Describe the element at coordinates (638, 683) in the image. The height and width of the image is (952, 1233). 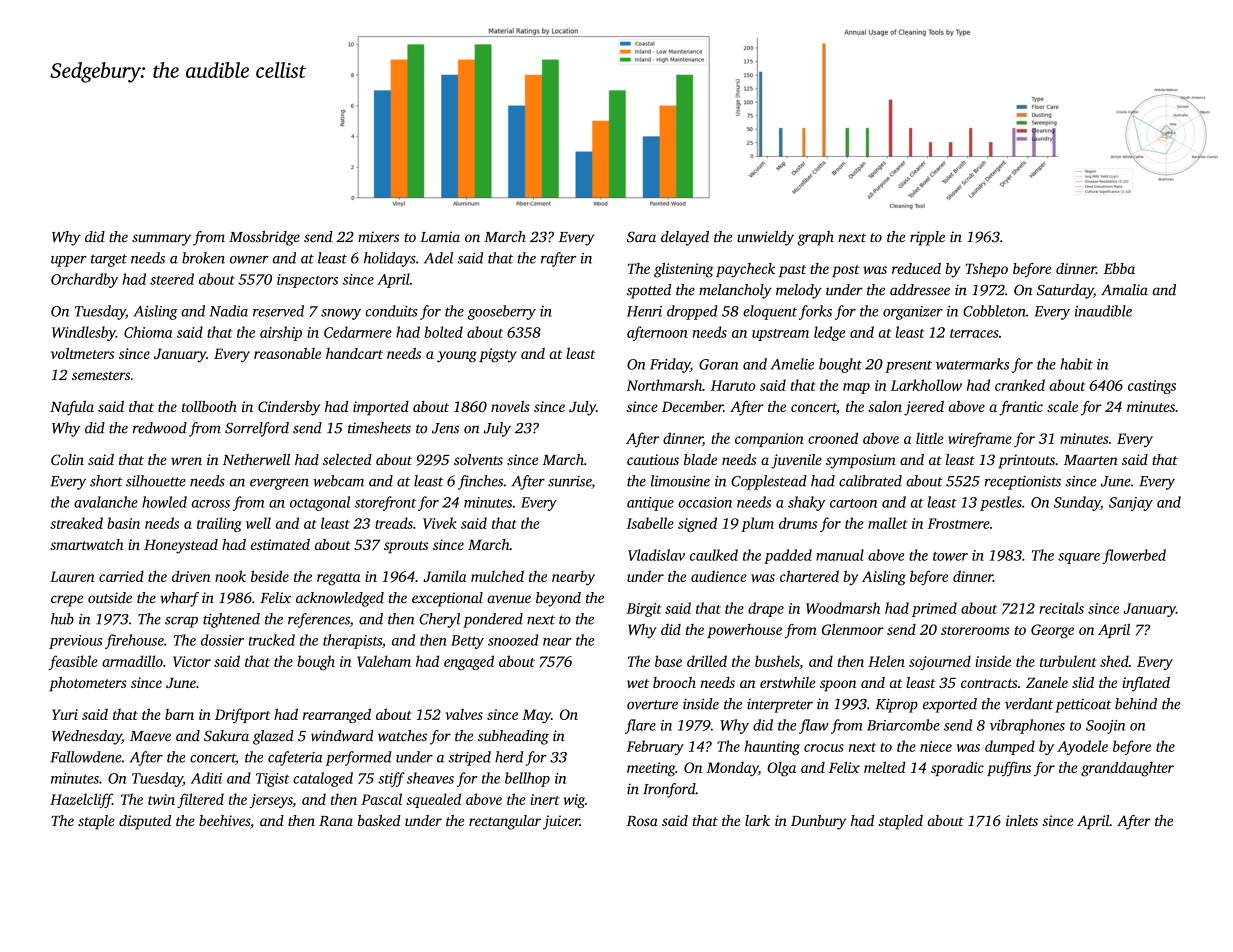
I see `wet` at that location.
